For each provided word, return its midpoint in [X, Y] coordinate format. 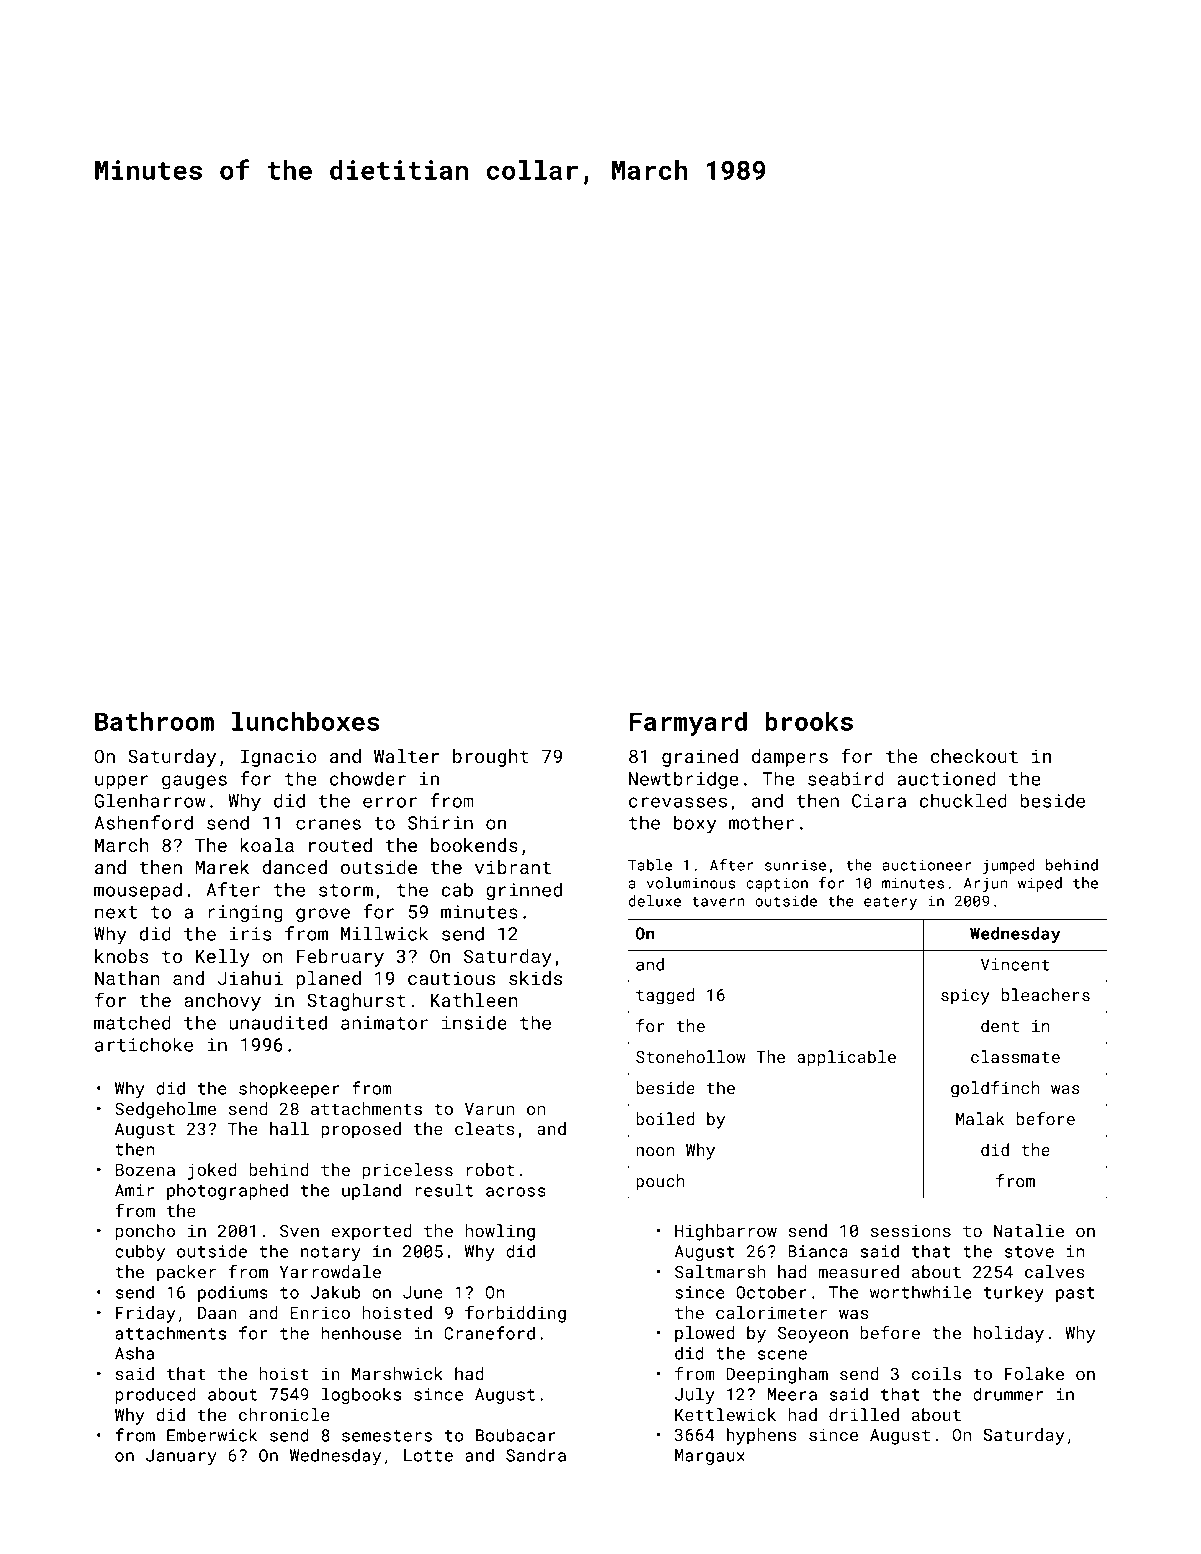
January [181, 1457]
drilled [864, 1414]
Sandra [536, 1455]
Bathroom [154, 721]
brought [491, 758]
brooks [809, 721]
